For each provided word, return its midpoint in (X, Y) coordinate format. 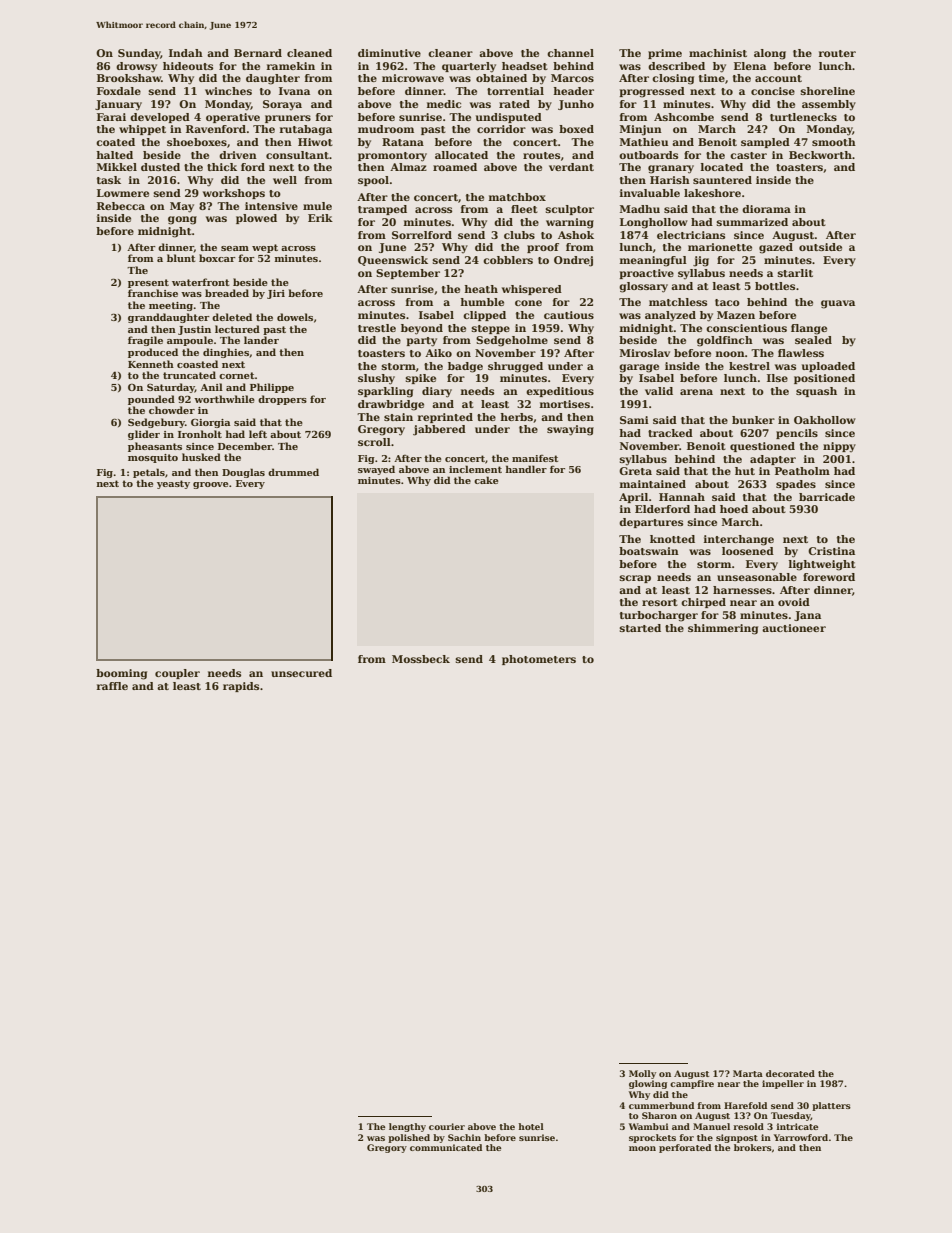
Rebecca (121, 206)
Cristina (831, 551)
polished (409, 1138)
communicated (446, 1147)
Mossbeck (421, 659)
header (574, 91)
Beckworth (820, 155)
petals (149, 473)
